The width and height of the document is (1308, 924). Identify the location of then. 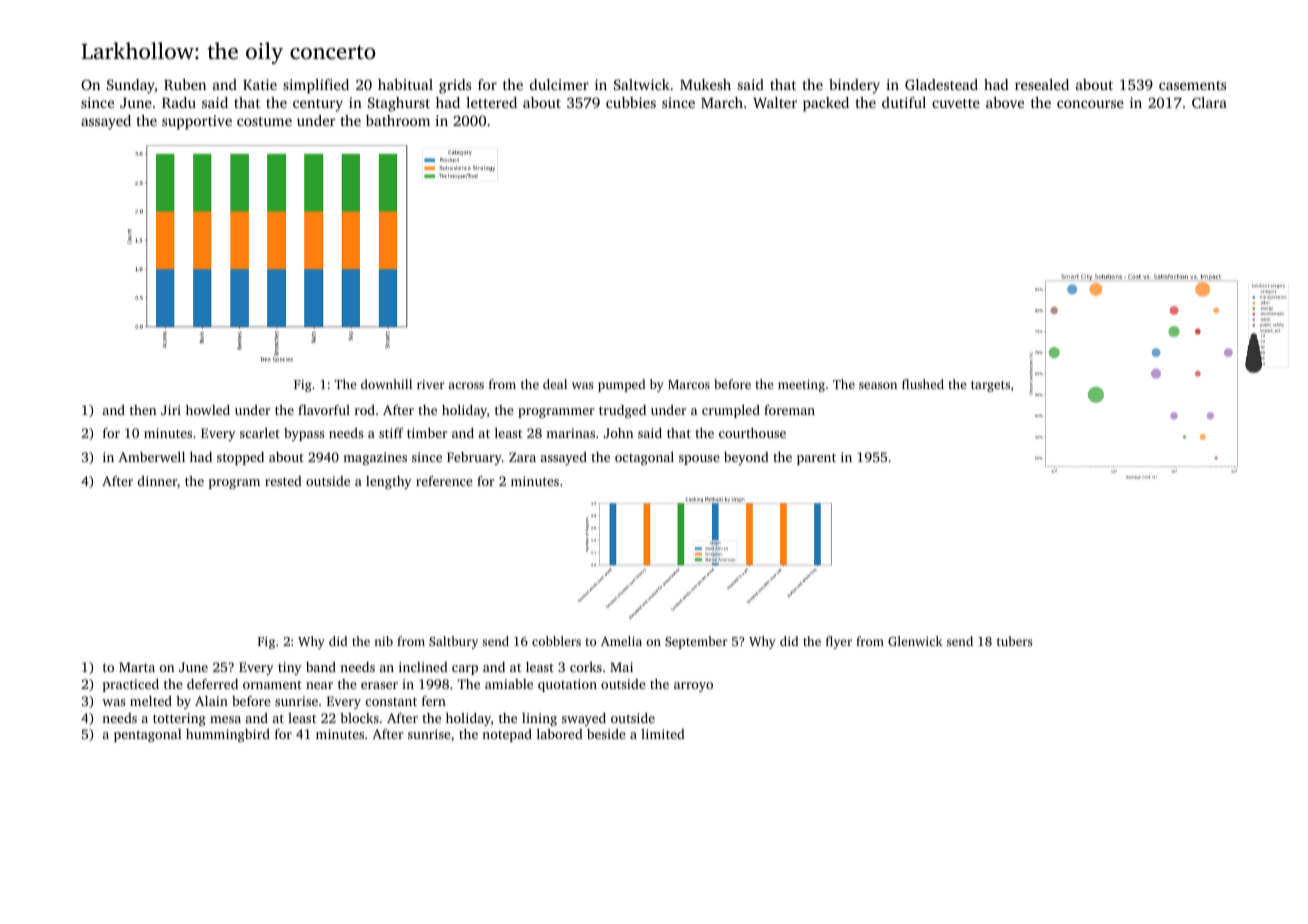
(143, 410).
